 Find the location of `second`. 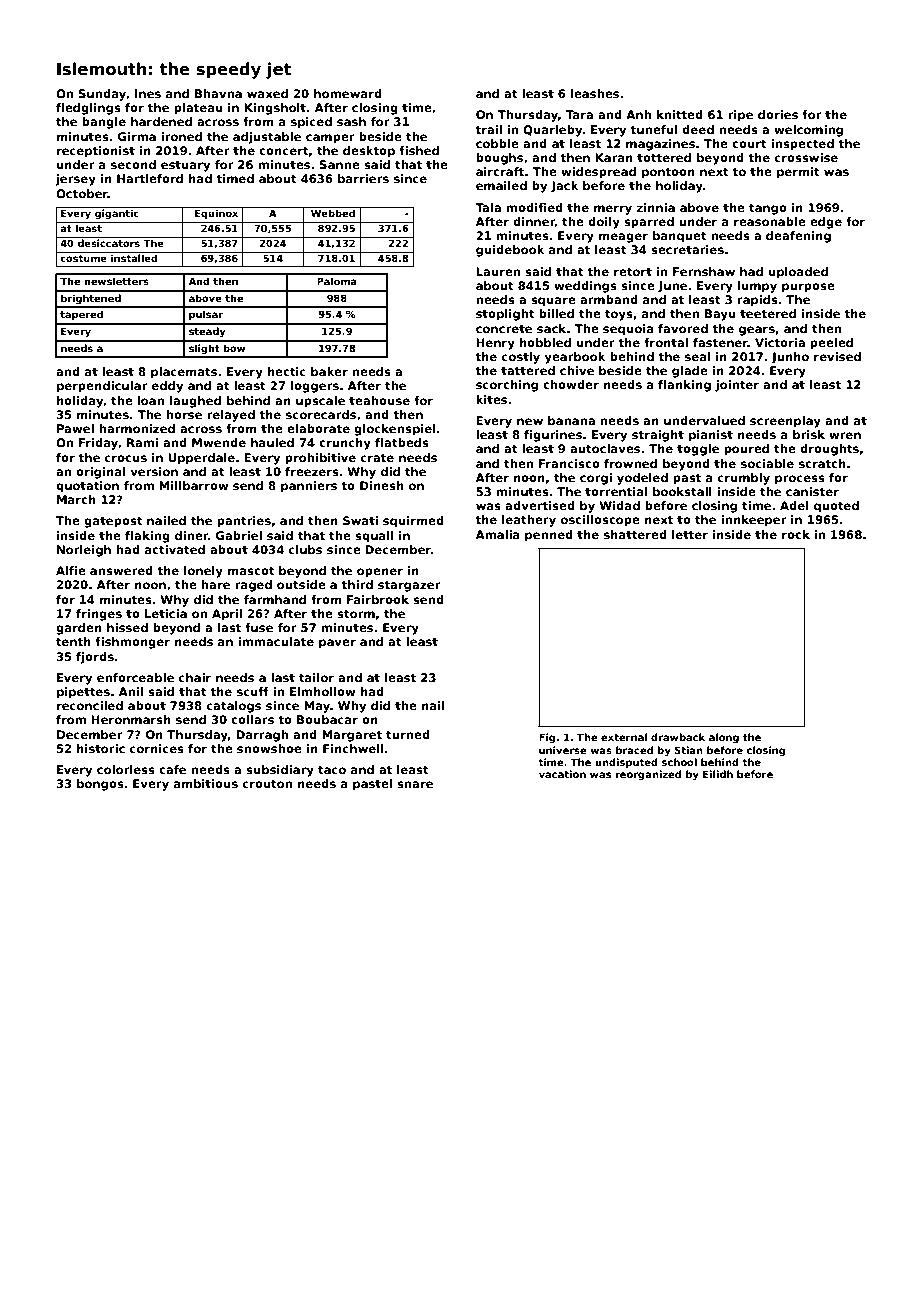

second is located at coordinates (133, 164).
